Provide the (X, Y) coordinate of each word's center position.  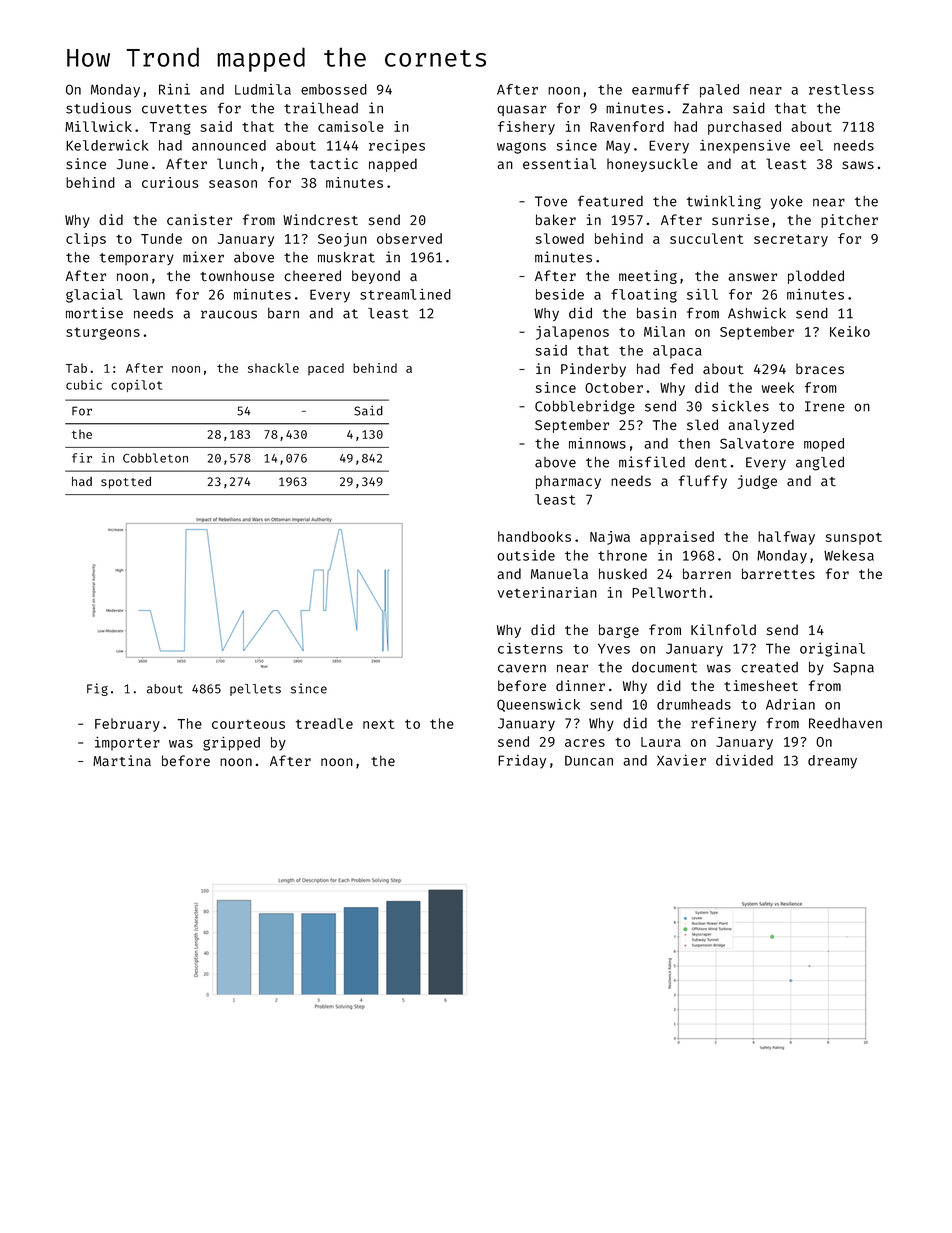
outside (526, 555)
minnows (597, 443)
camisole (351, 126)
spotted (126, 483)
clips (86, 240)
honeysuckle (652, 165)
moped (824, 445)
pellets (255, 690)
